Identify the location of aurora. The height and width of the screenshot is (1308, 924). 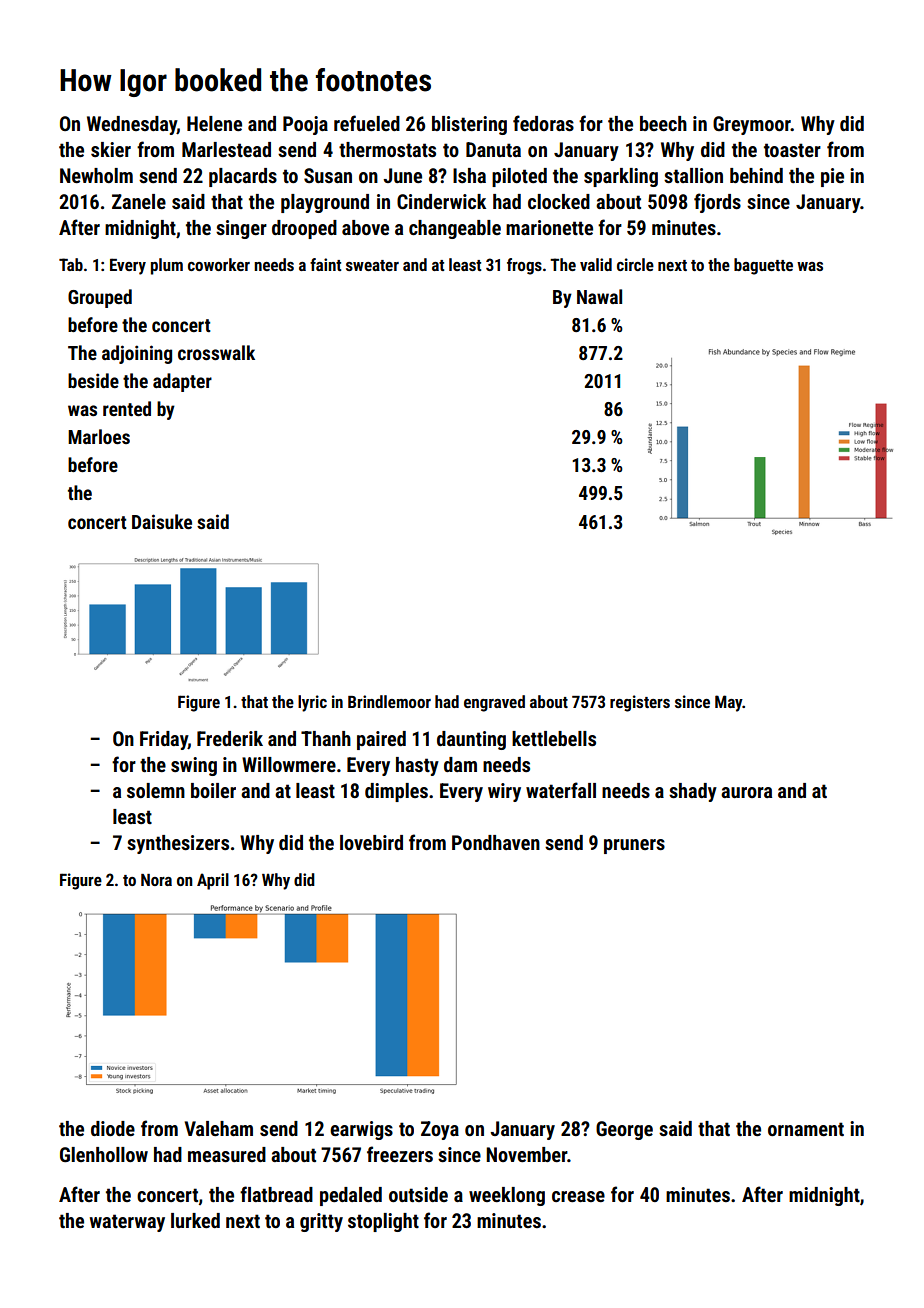
(746, 792).
